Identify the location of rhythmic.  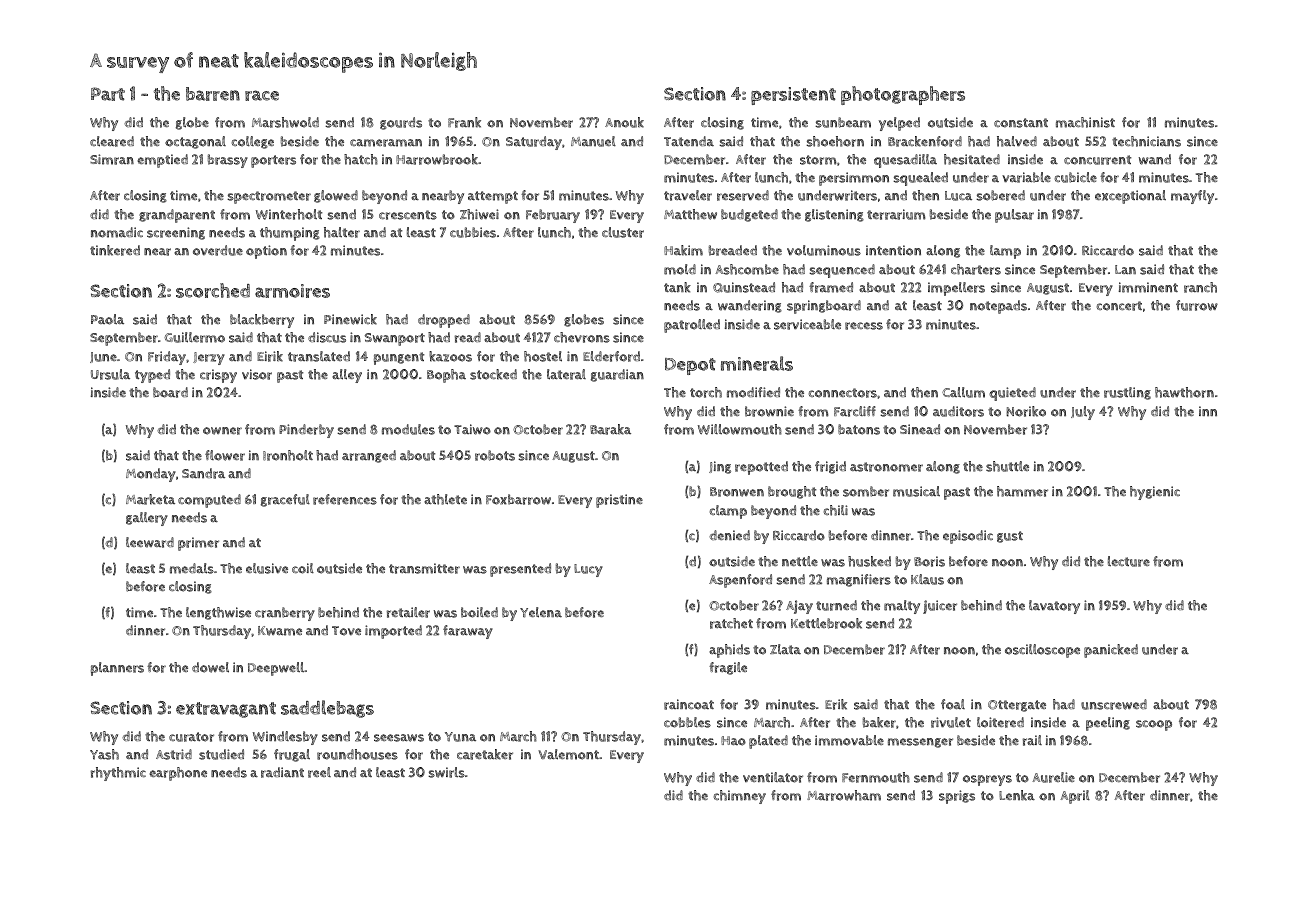
(118, 774).
